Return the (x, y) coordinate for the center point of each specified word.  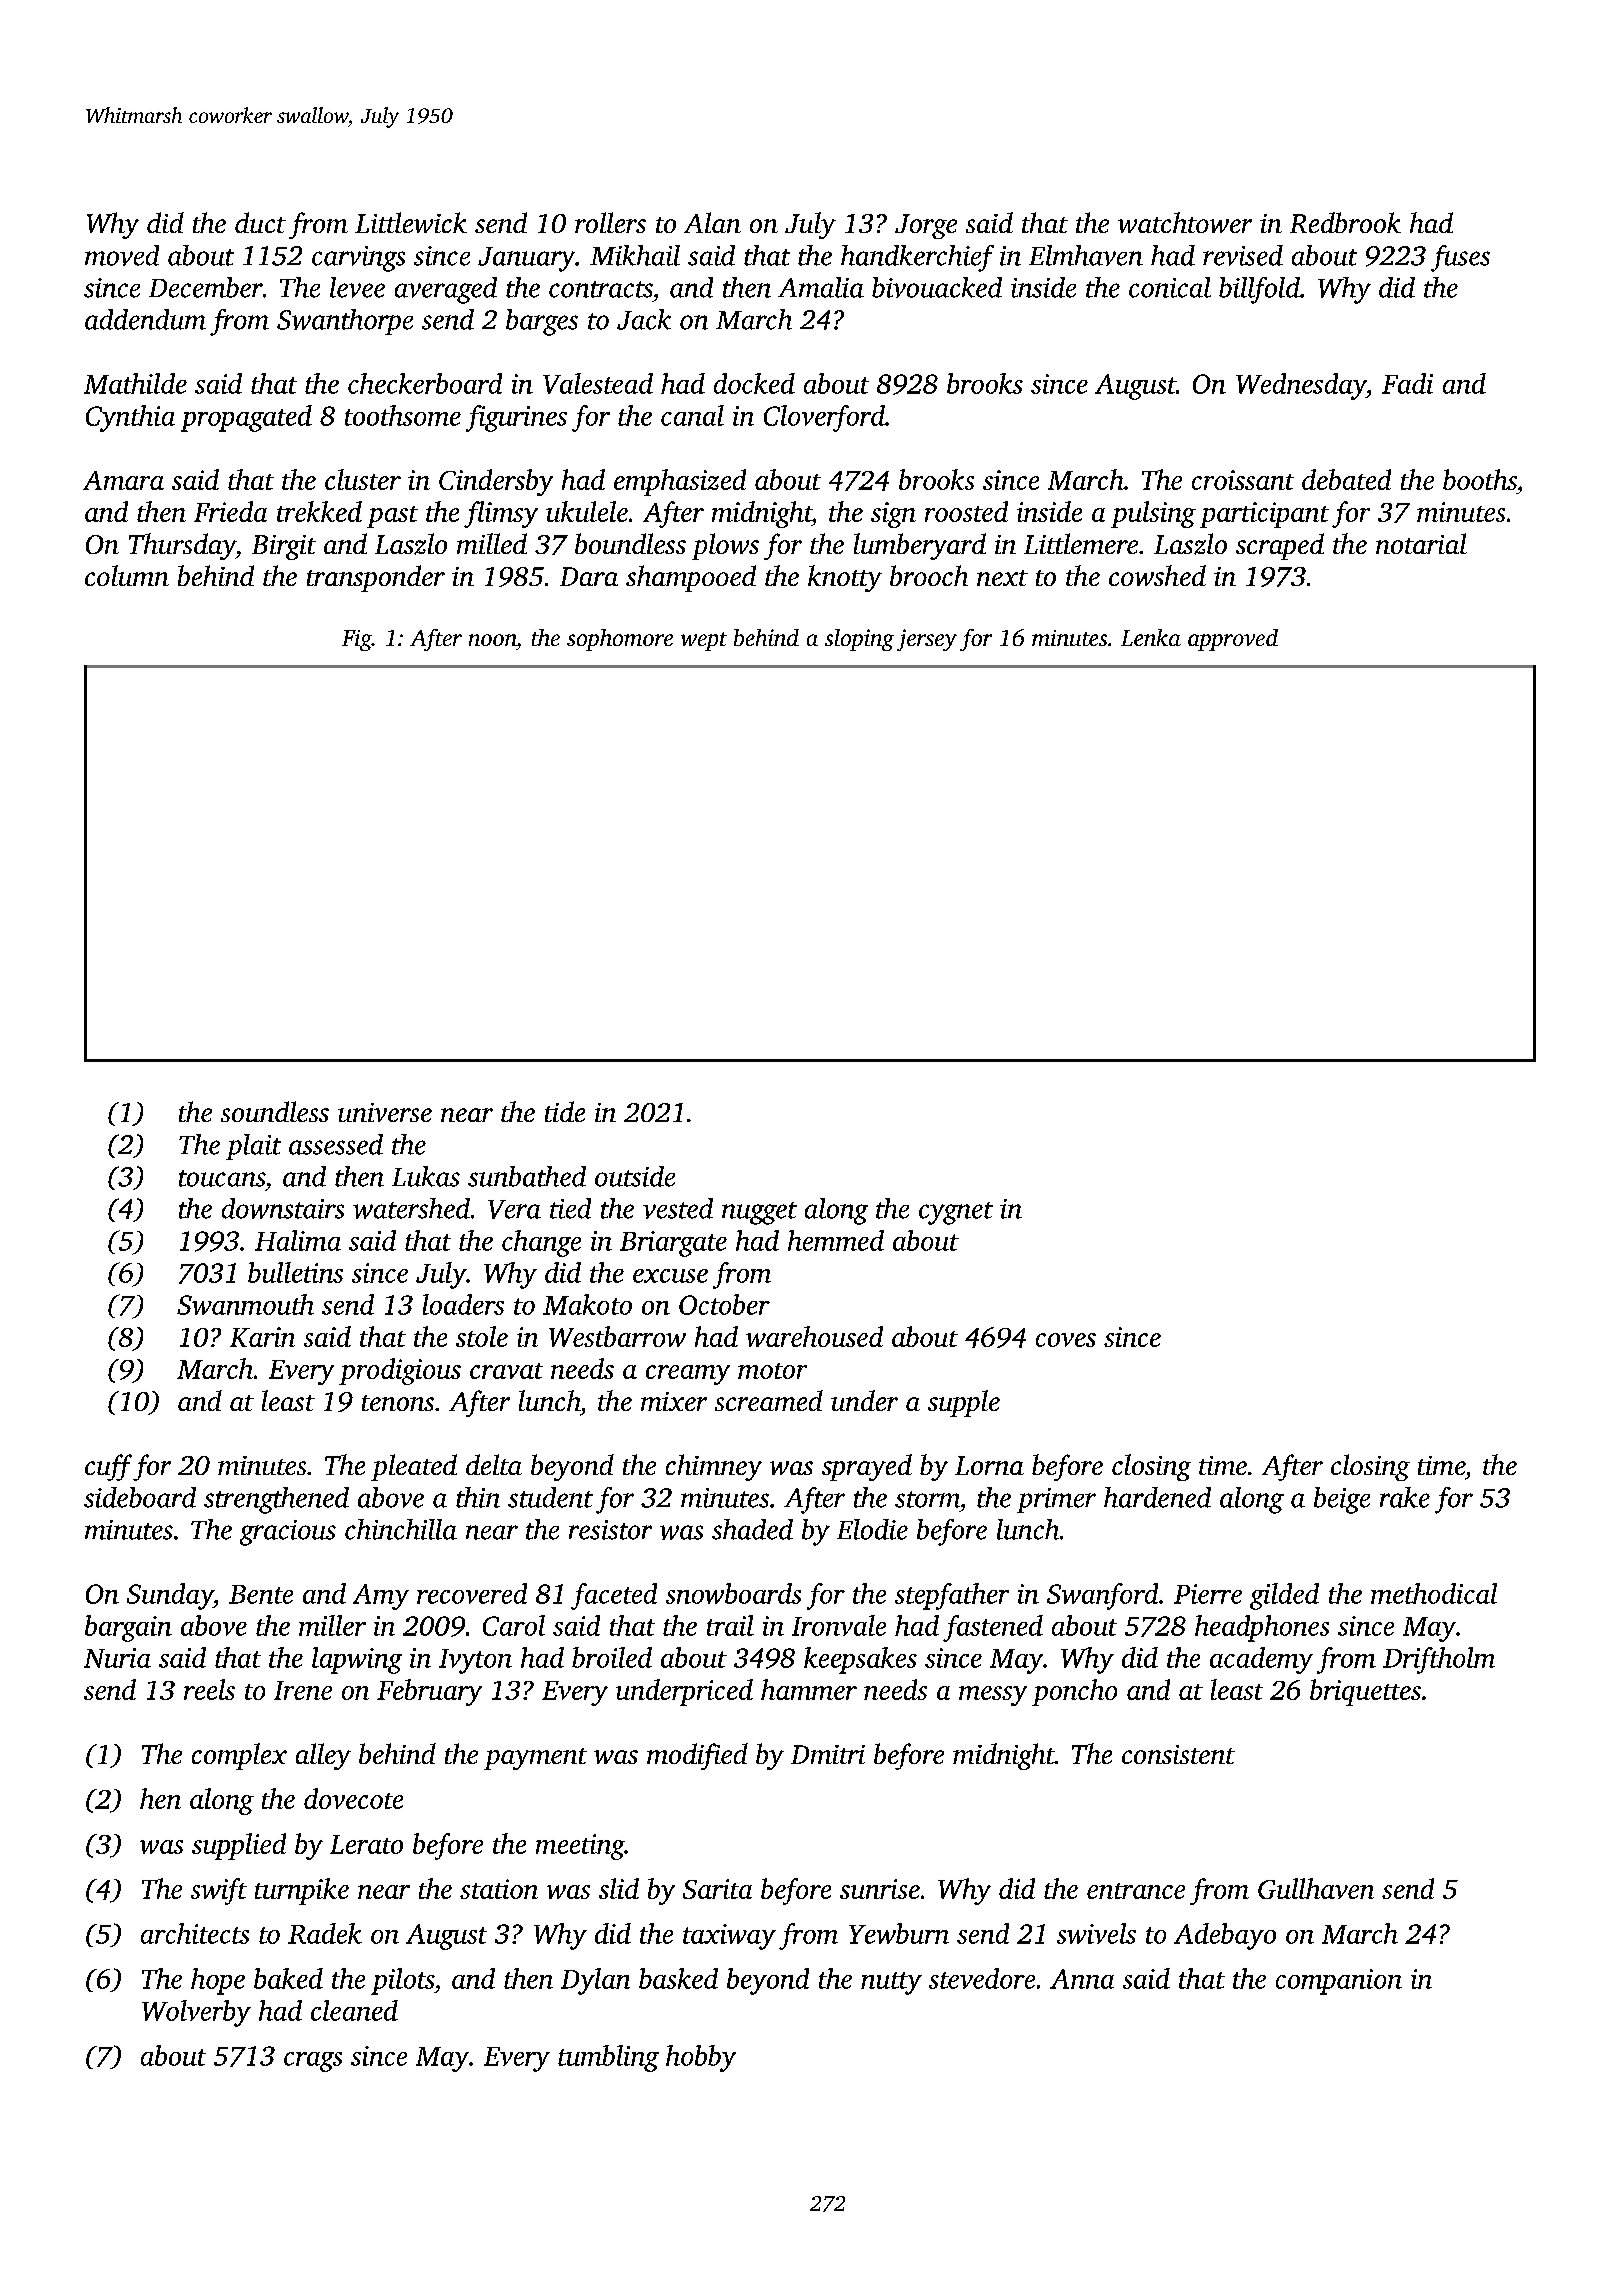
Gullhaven (1316, 1888)
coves (1066, 1340)
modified (697, 1756)
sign (893, 515)
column (127, 575)
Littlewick (411, 222)
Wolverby (196, 2013)
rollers (610, 222)
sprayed (867, 1467)
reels (209, 1689)
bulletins (295, 1272)
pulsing (1153, 514)
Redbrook (1345, 222)
